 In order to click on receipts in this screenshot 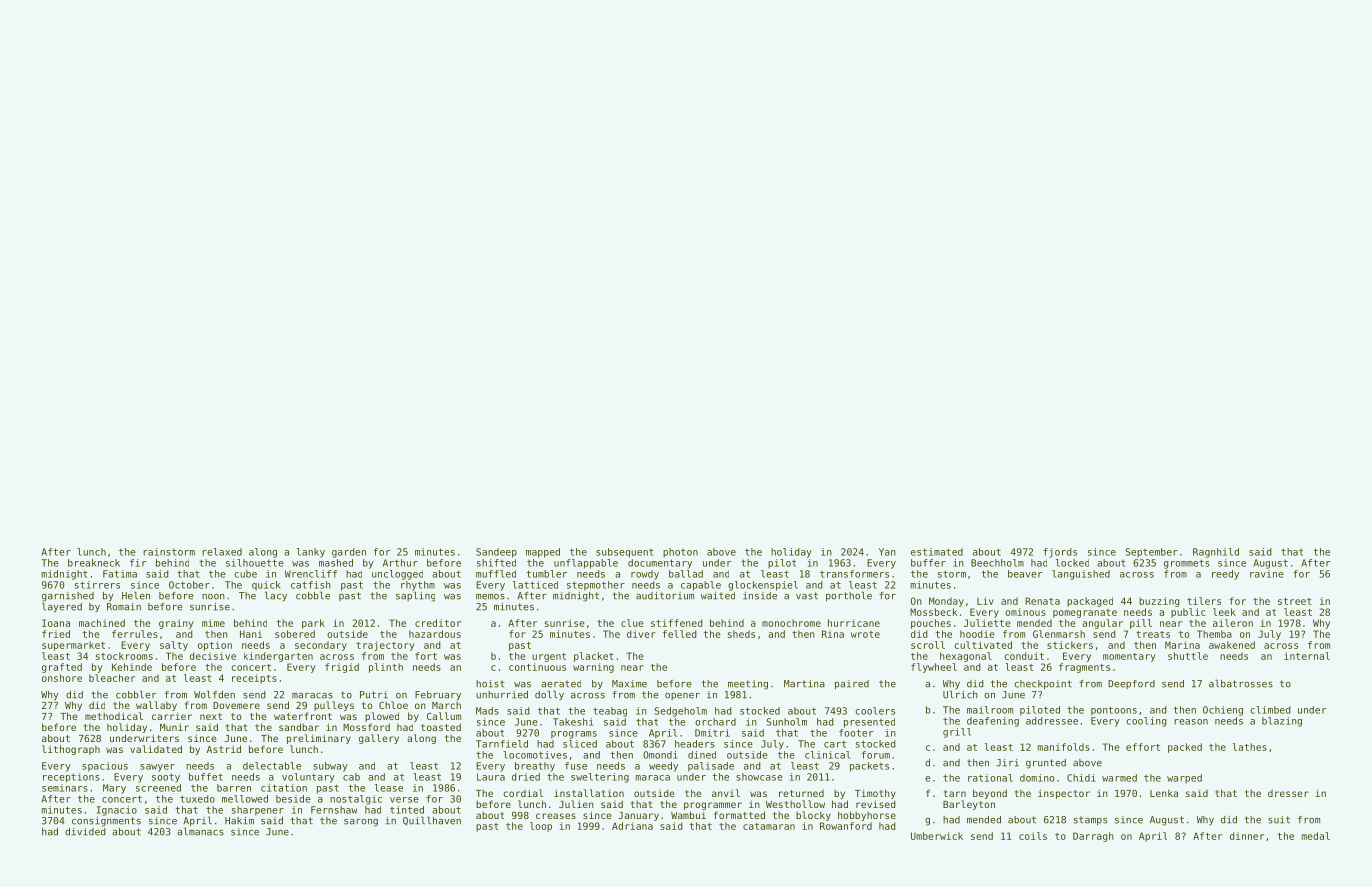, I will do `click(254, 679)`.
